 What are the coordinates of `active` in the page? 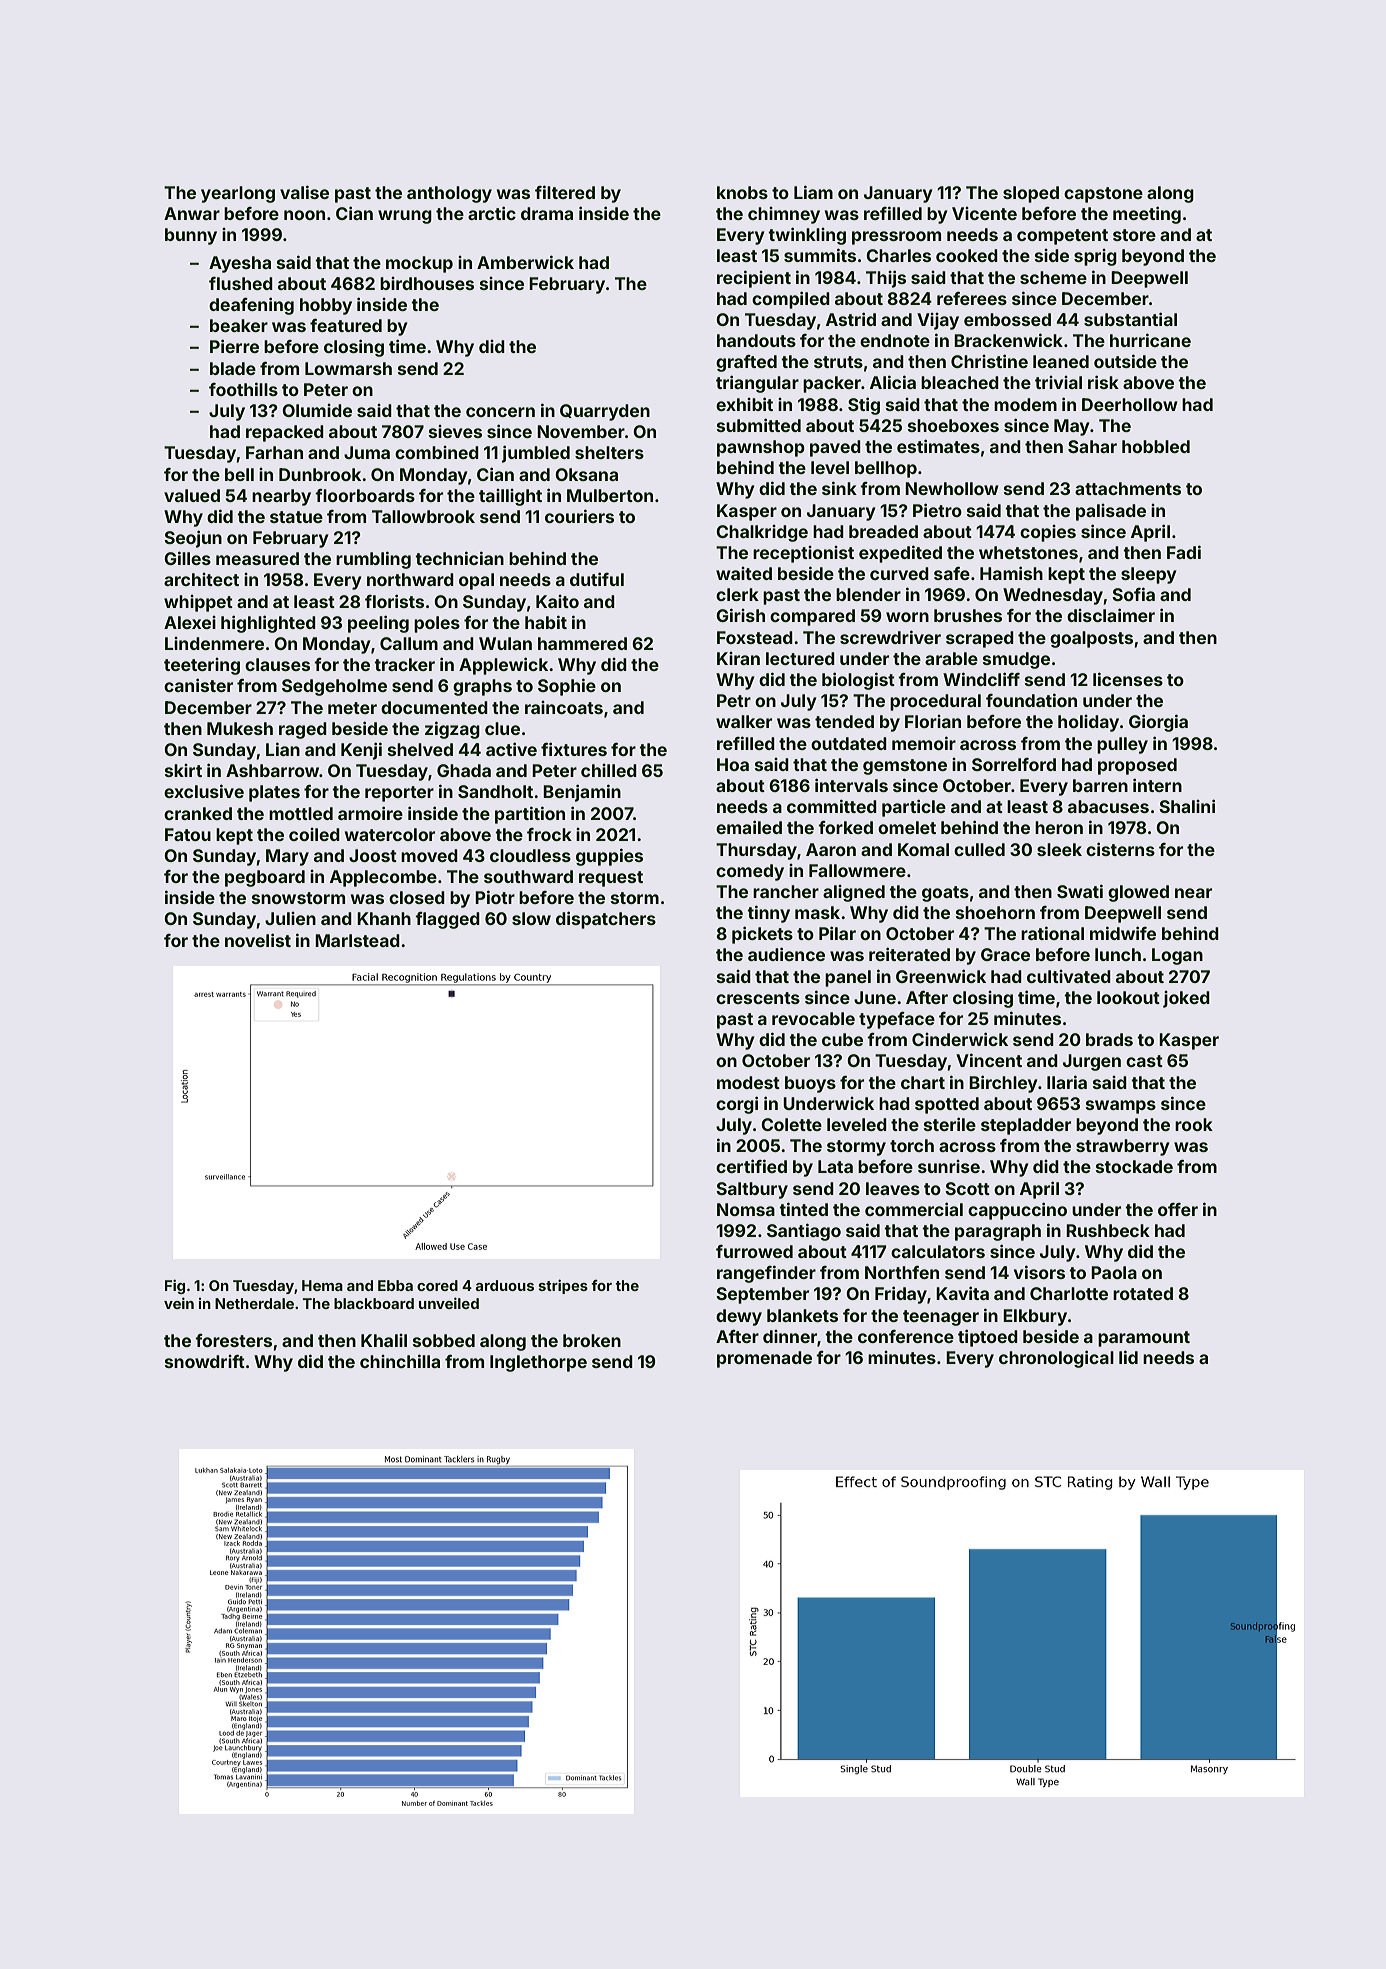 It's located at (511, 749).
